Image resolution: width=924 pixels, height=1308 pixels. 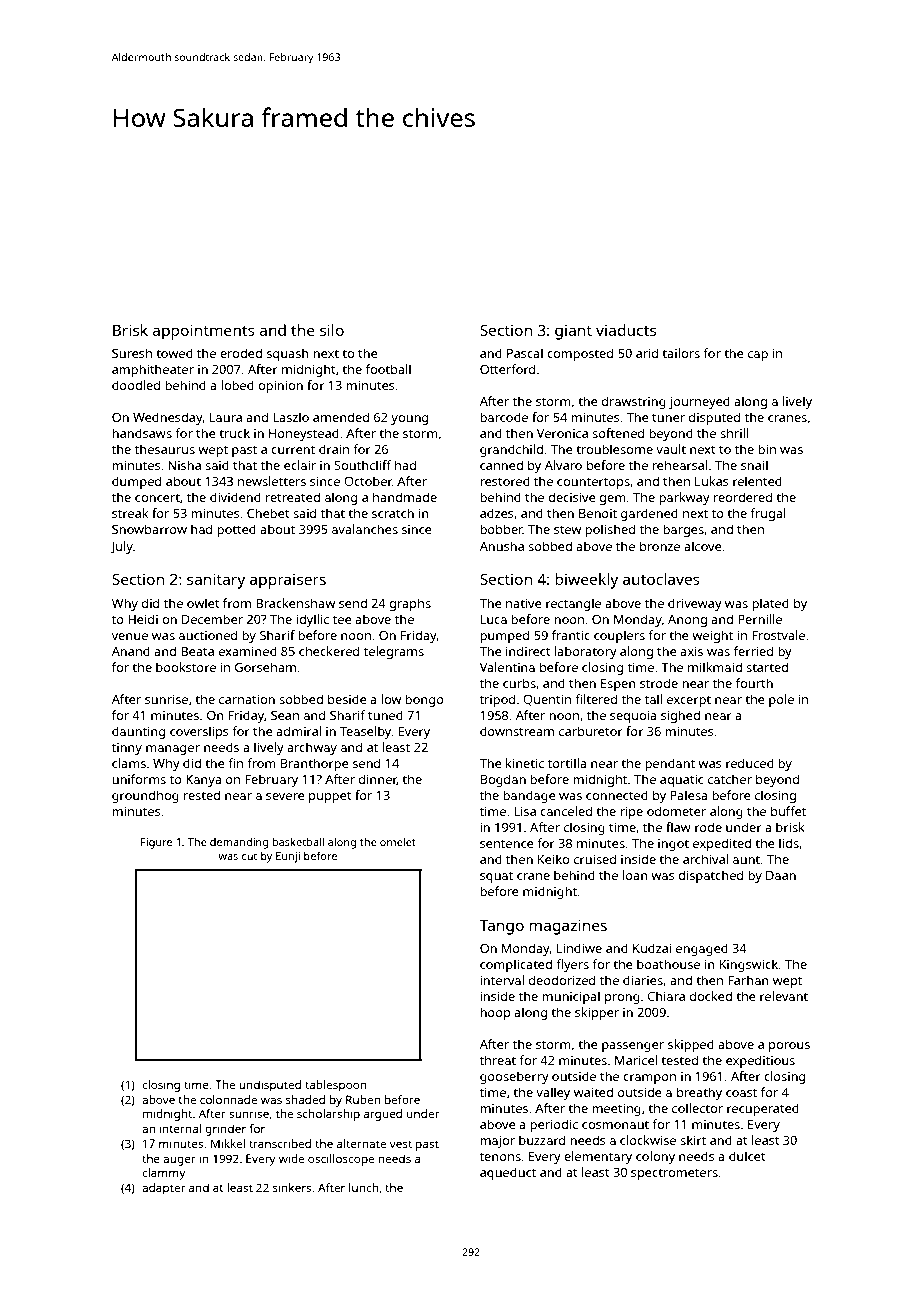 What do you see at coordinates (156, 843) in the image?
I see `Figure` at bounding box center [156, 843].
